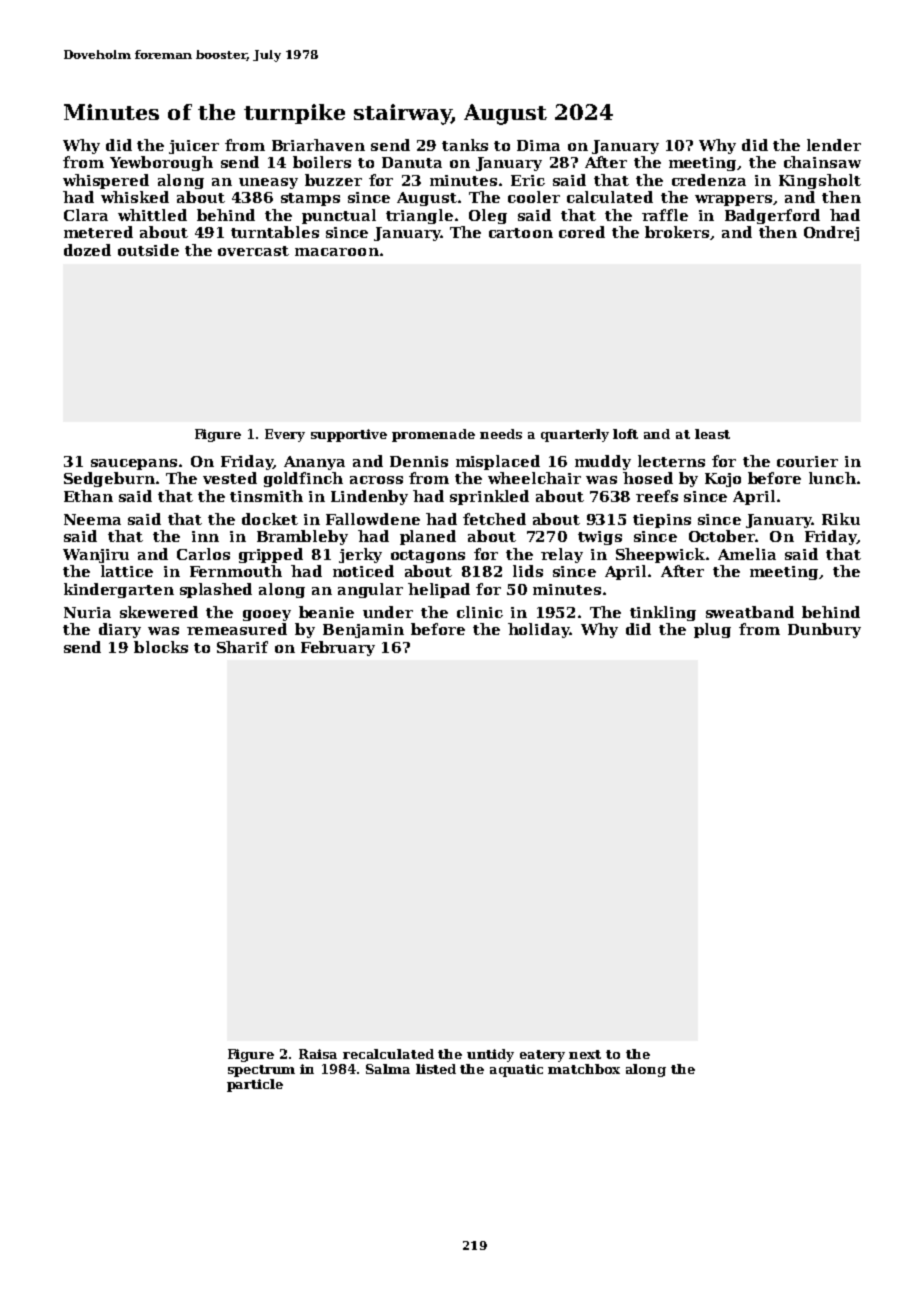  I want to click on untidy, so click(490, 1055).
